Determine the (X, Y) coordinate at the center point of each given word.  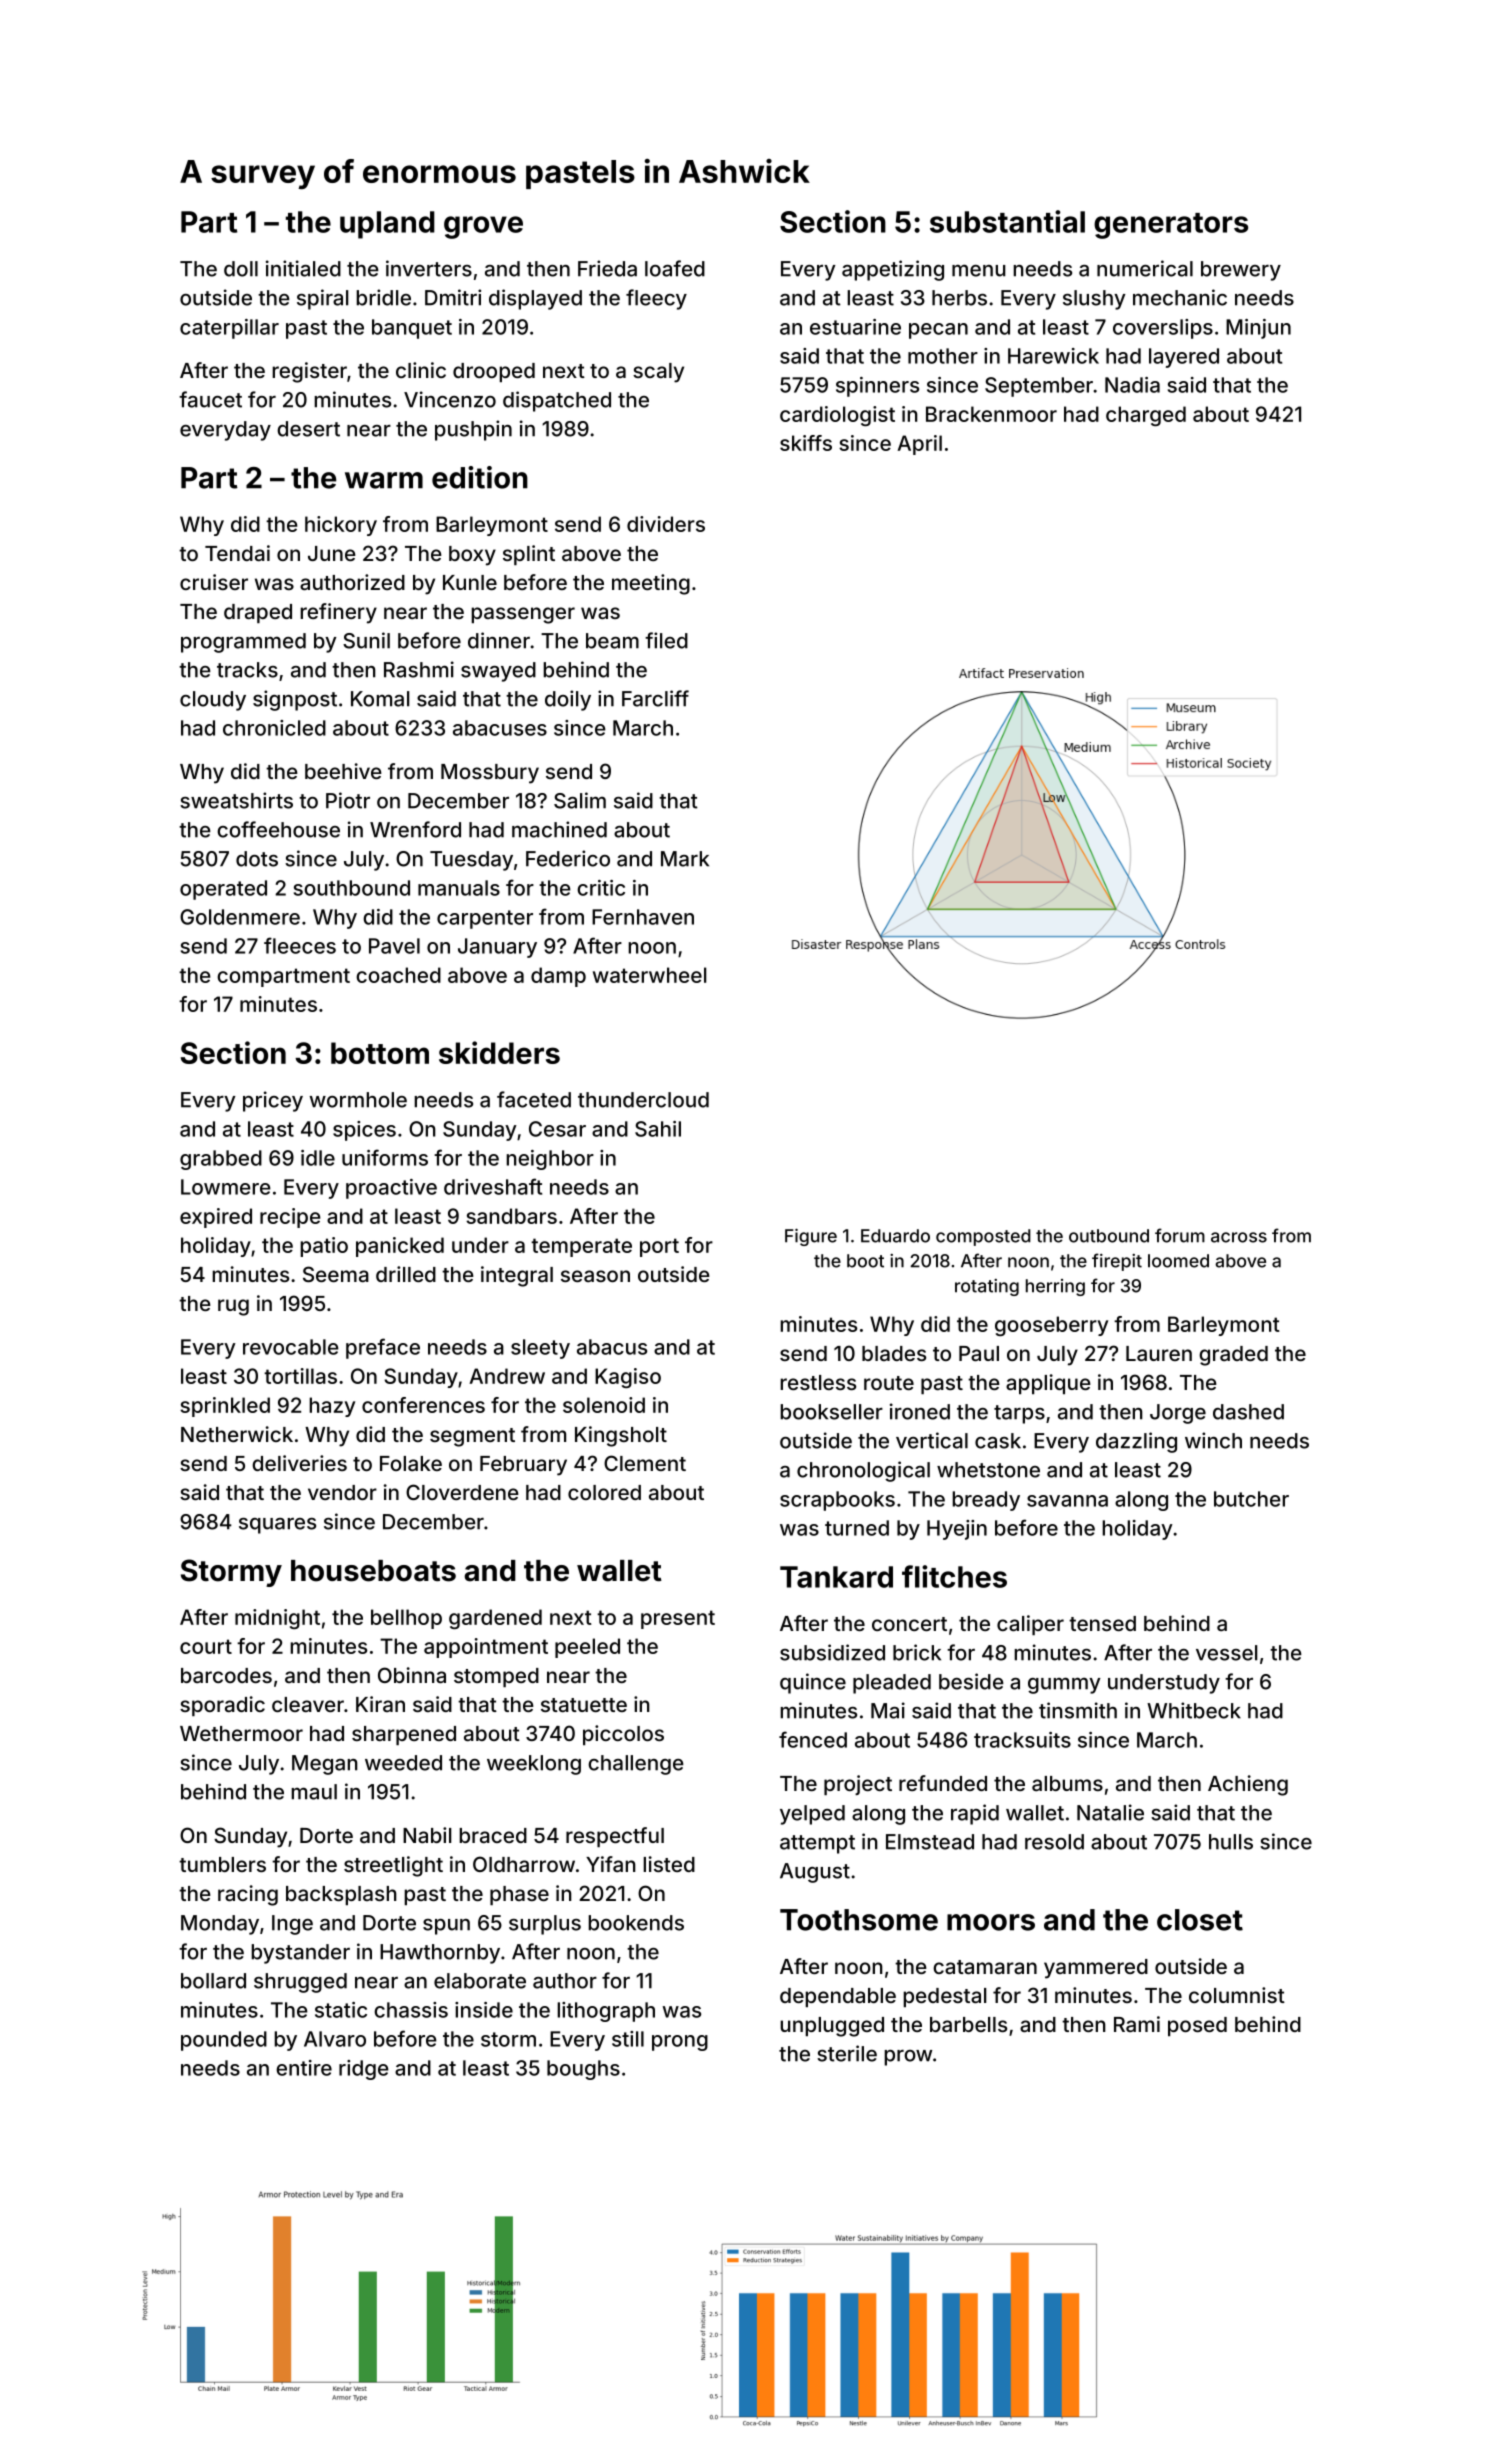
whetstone (988, 1470)
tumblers (222, 1864)
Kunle (470, 582)
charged (1146, 416)
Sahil (658, 1129)
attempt (817, 1844)
